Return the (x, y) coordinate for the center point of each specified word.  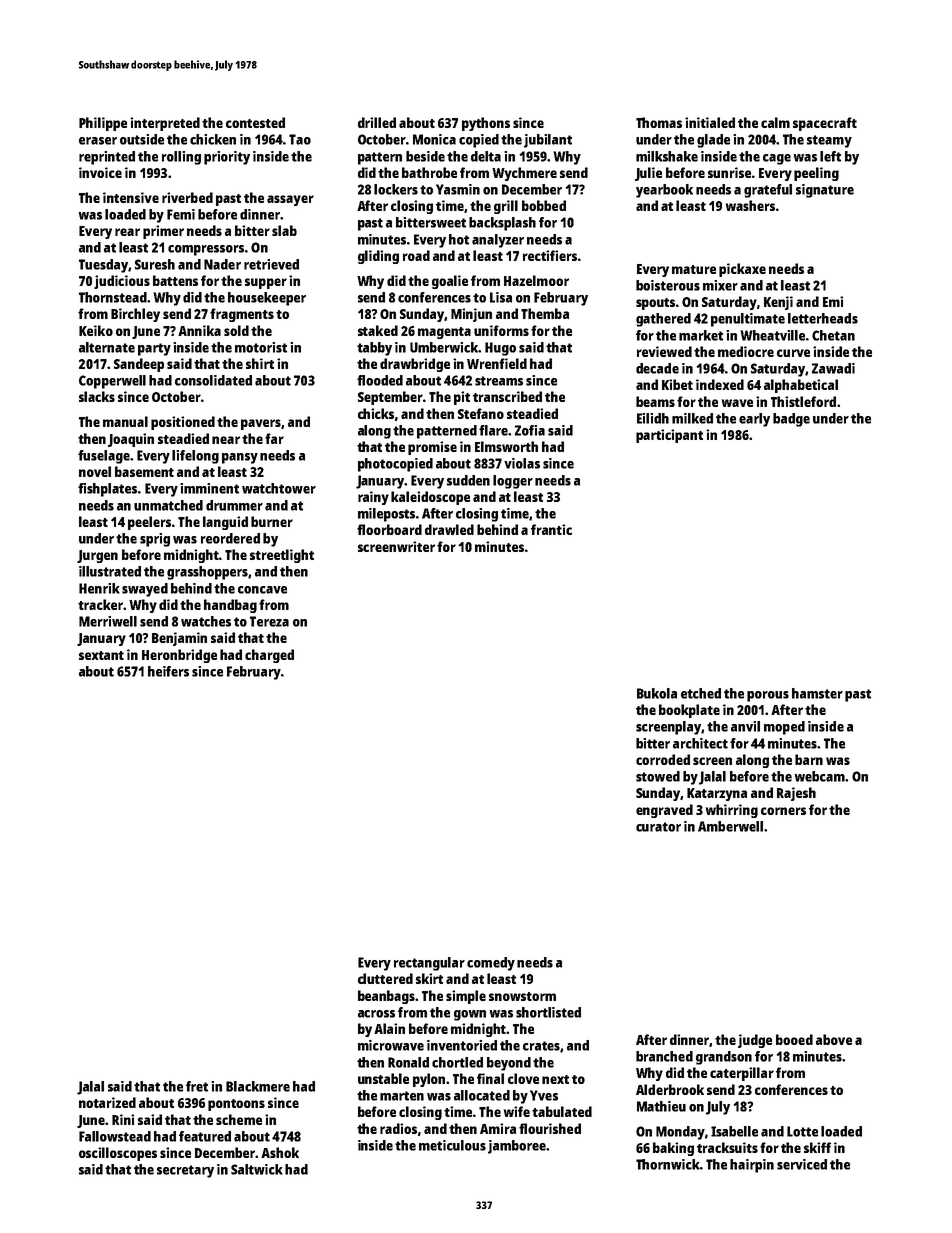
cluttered (385, 978)
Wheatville (772, 335)
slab (284, 230)
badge (791, 420)
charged (269, 656)
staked (378, 330)
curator (658, 827)
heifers (168, 671)
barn (809, 759)
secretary (185, 1171)
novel (95, 471)
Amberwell (730, 826)
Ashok (280, 1152)
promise (432, 448)
